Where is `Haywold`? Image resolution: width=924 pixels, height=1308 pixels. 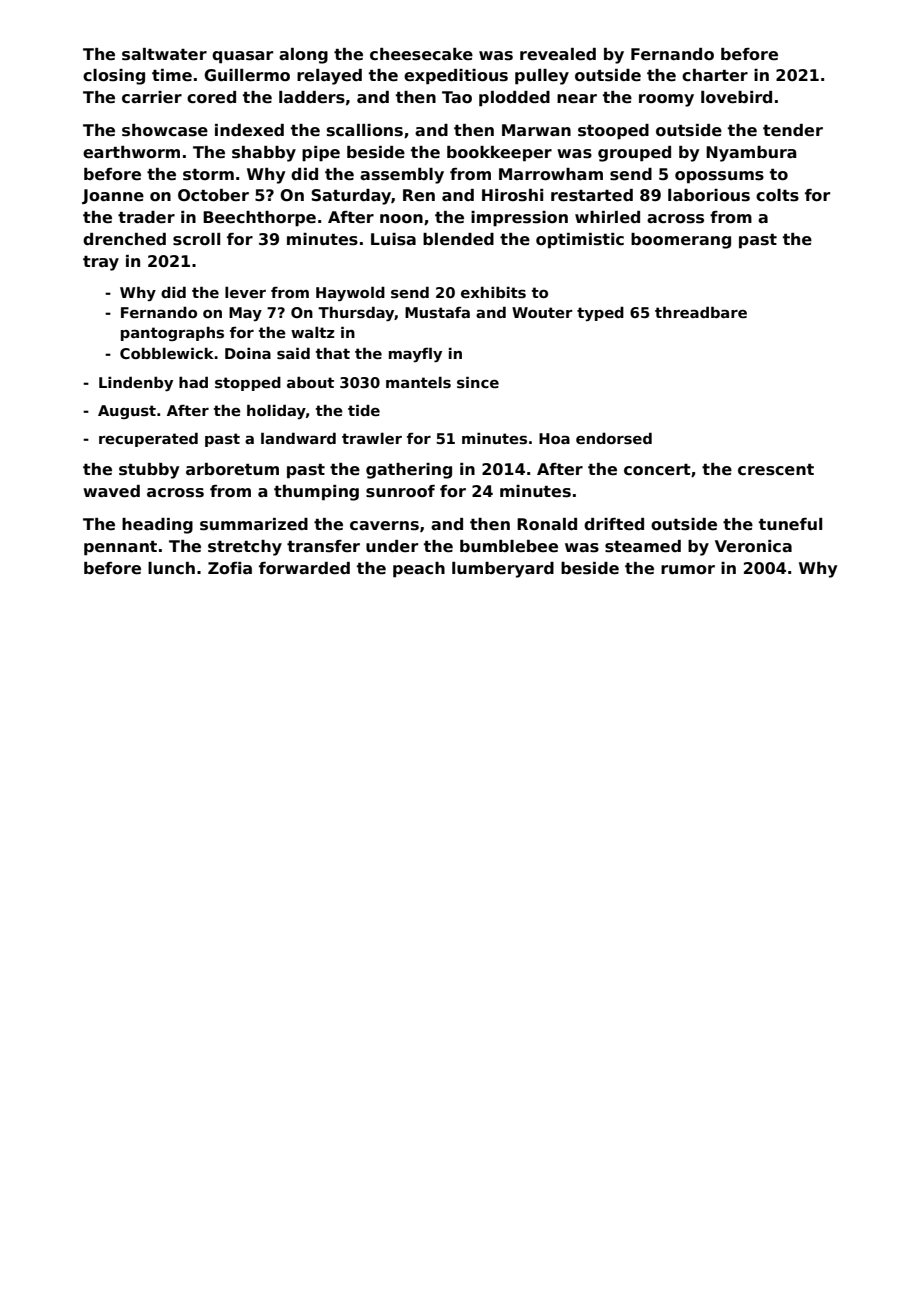 Haywold is located at coordinates (350, 293).
